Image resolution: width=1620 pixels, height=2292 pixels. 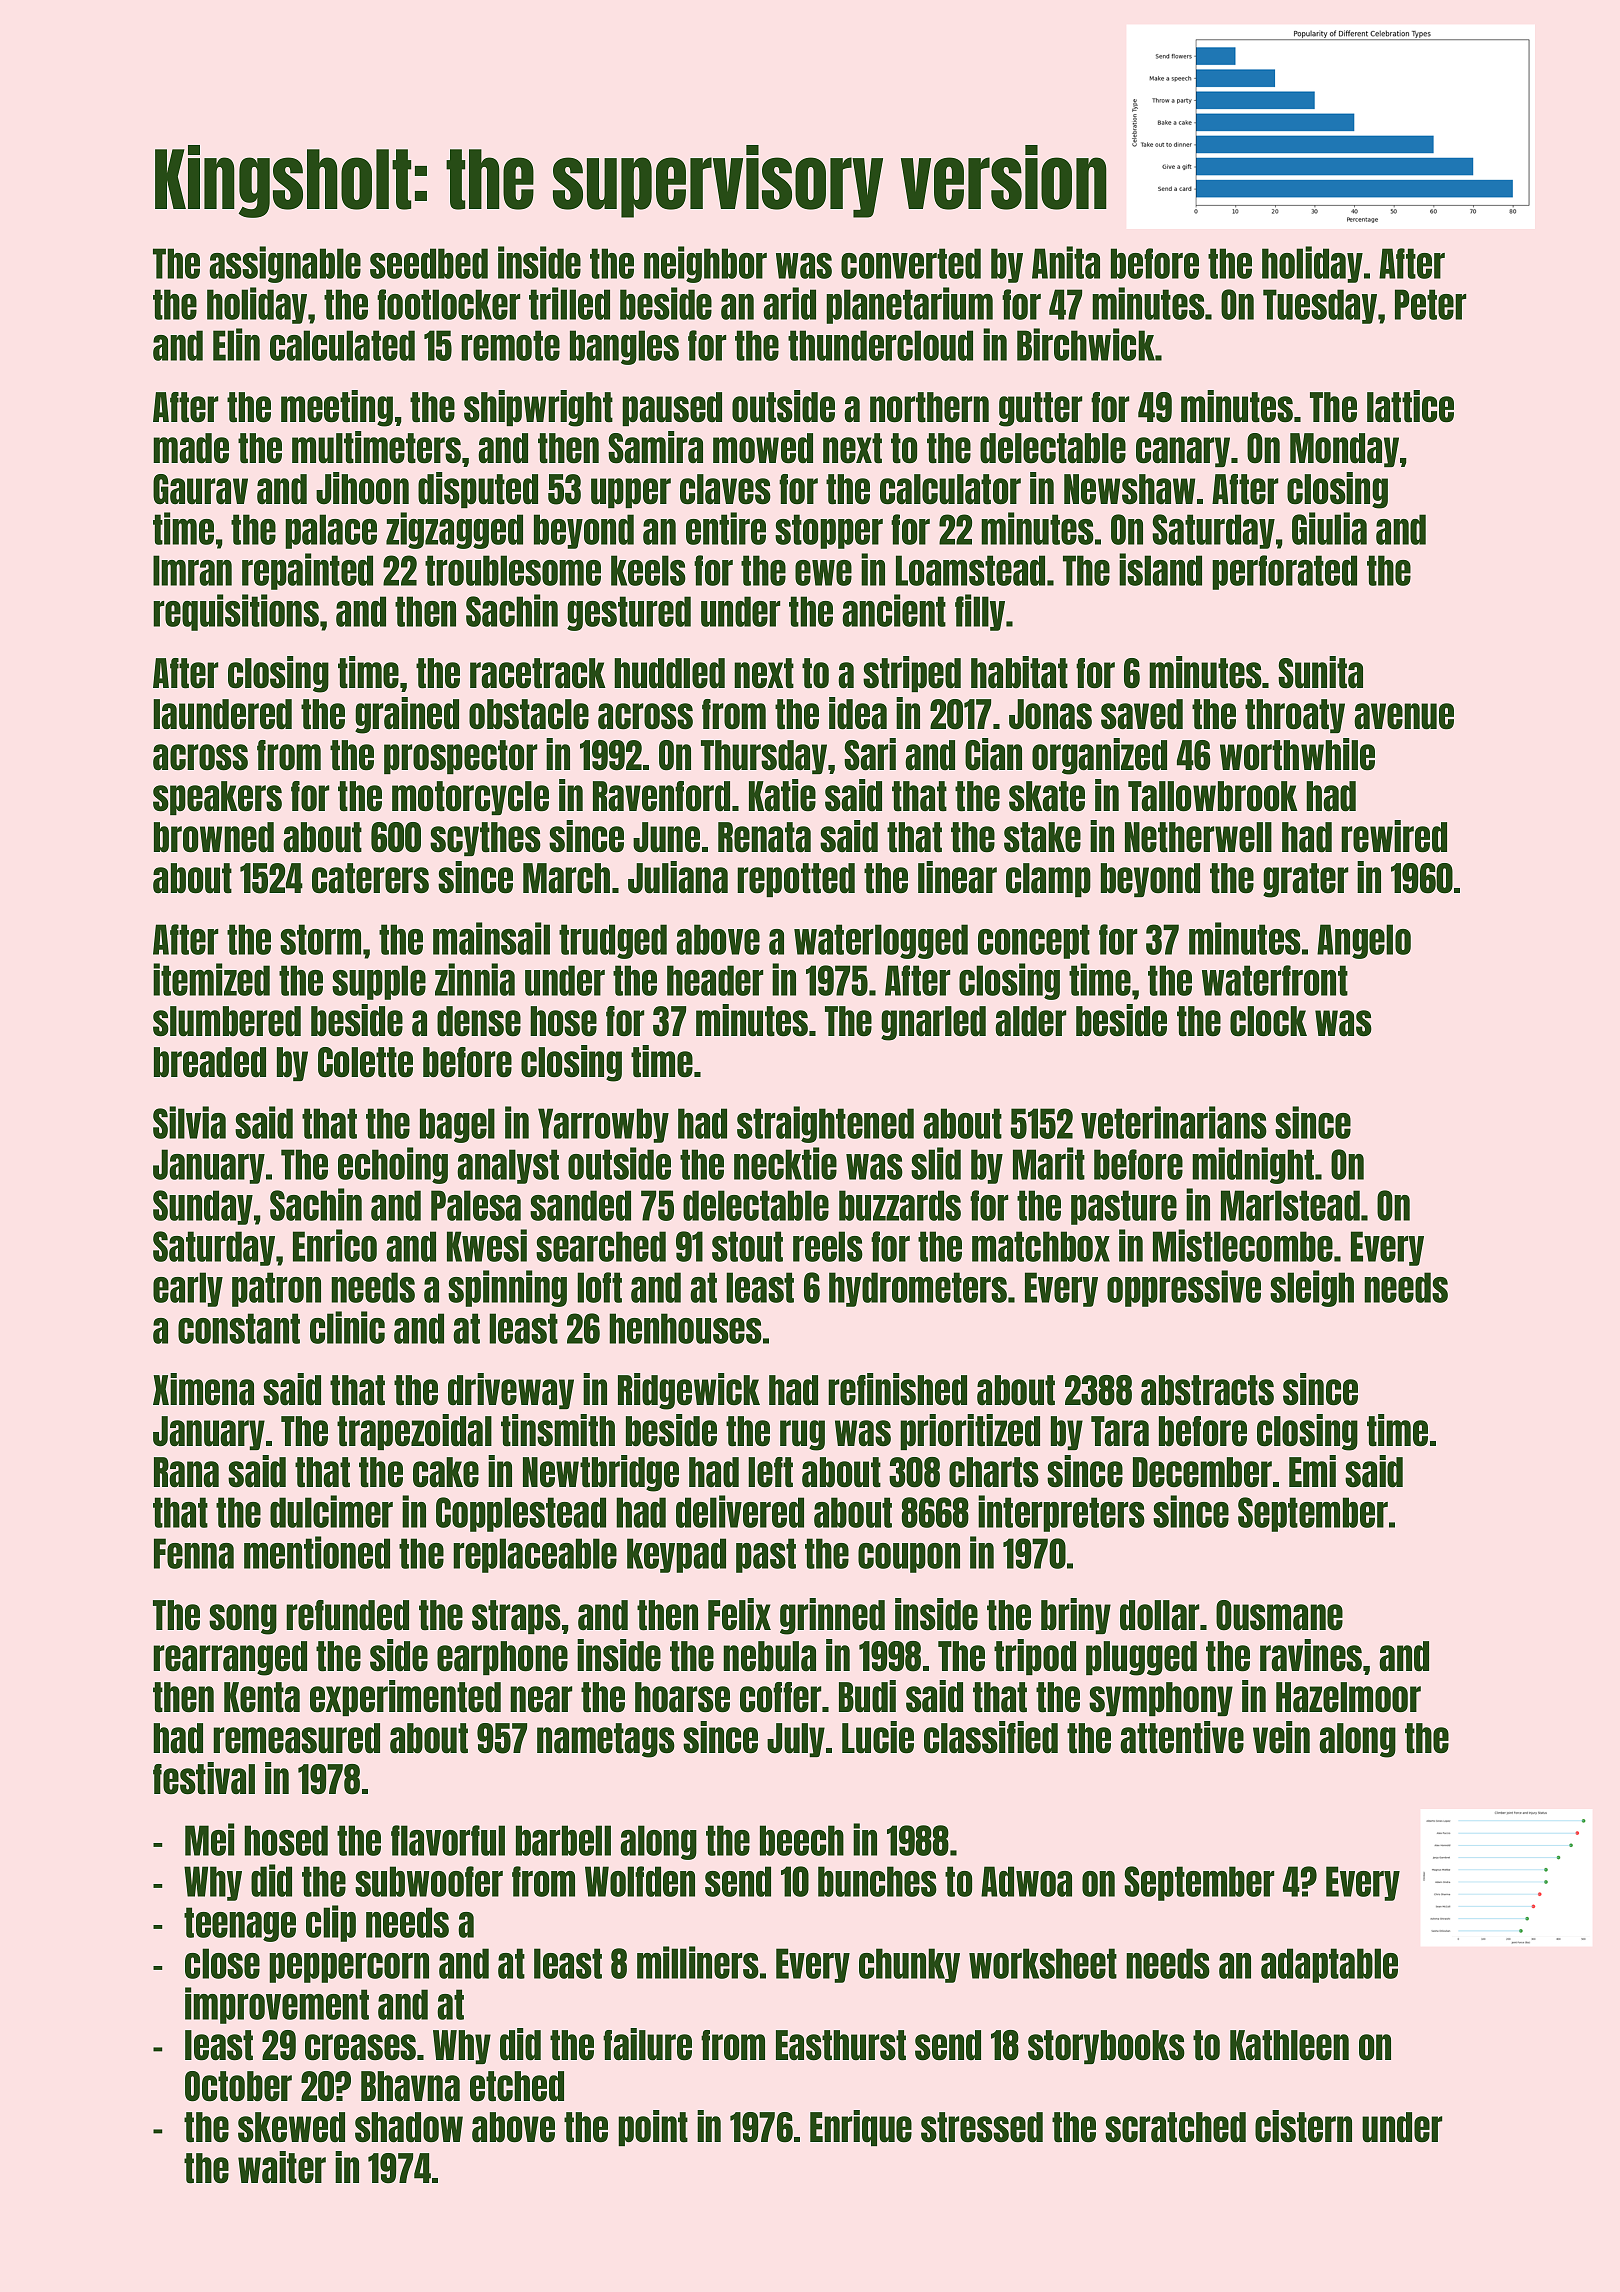 I want to click on sleigh, so click(x=1312, y=1288).
